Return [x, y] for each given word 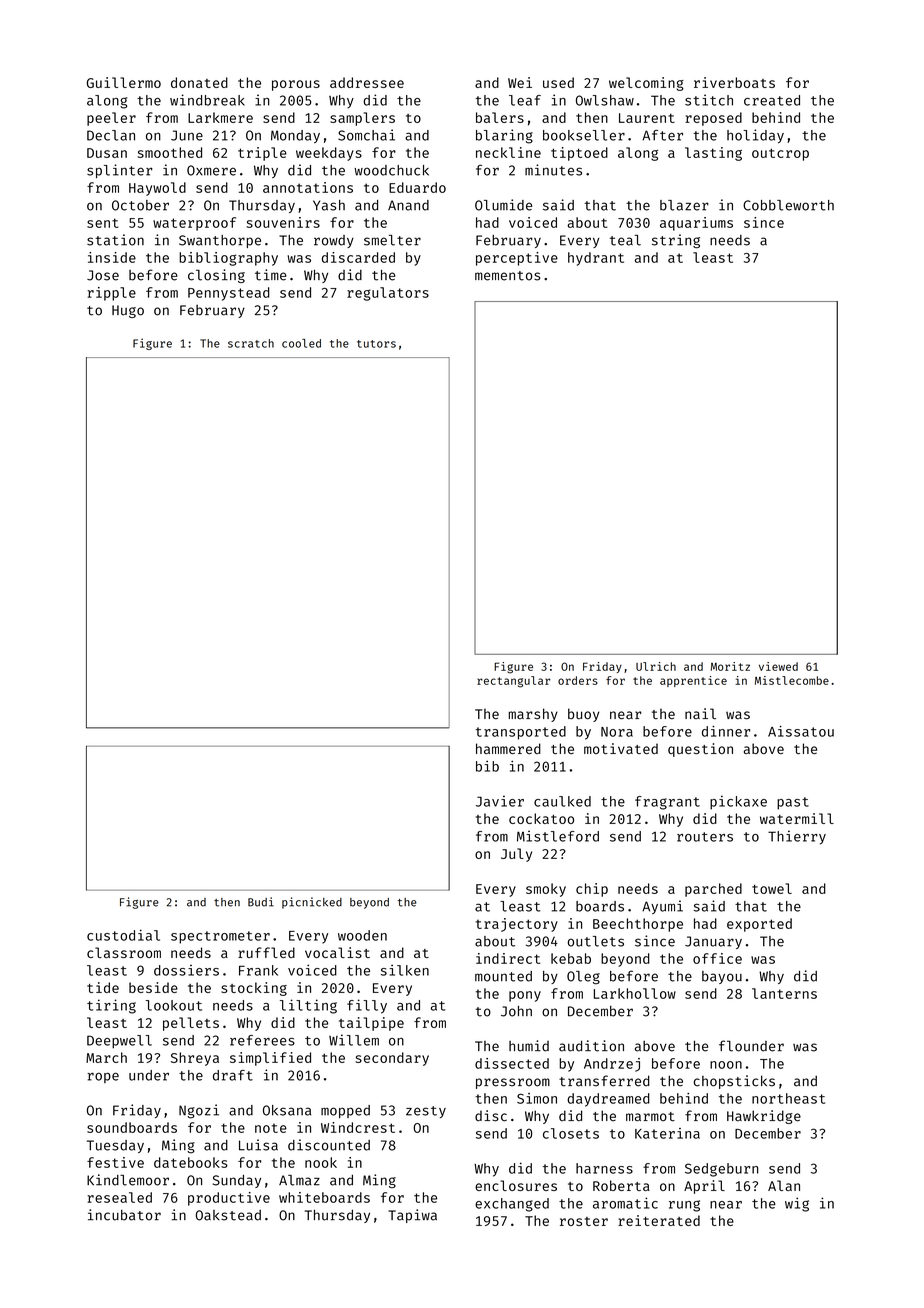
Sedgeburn [721, 1170]
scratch [251, 343]
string [676, 241]
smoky [546, 890]
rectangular [513, 682]
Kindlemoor [128, 1180]
